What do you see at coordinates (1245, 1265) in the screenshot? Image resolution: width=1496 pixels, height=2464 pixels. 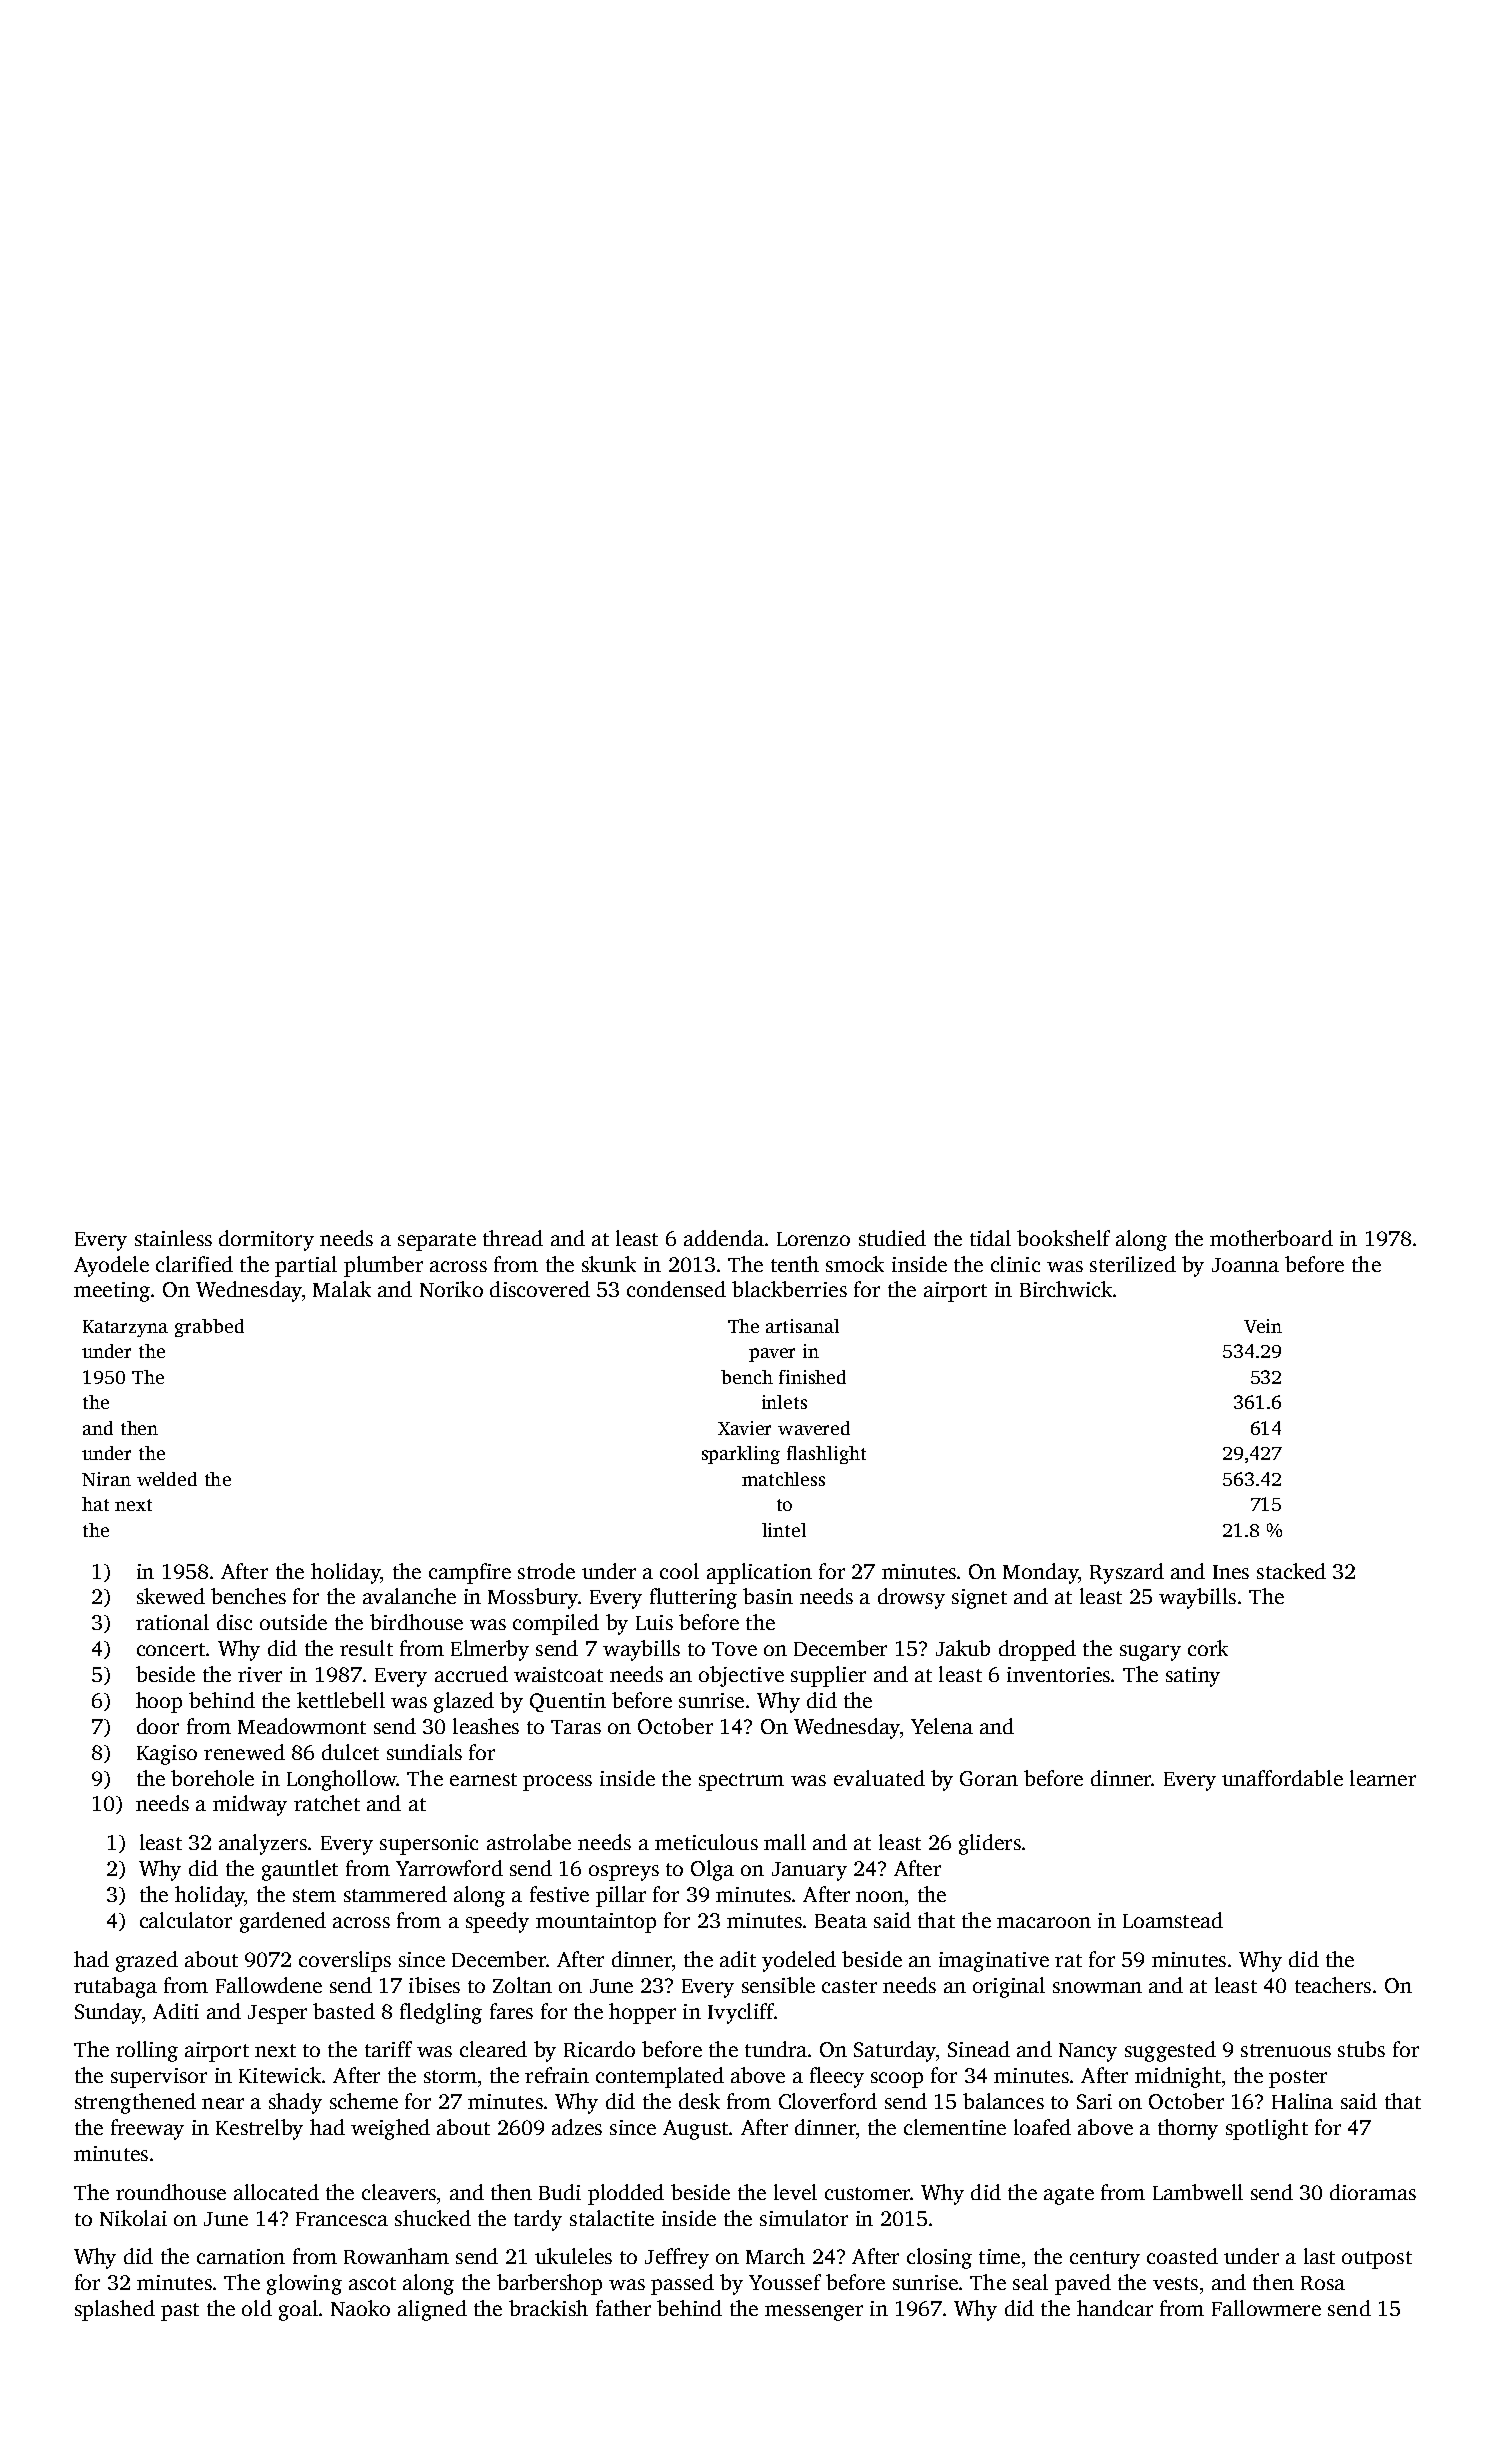 I see `Joanna` at bounding box center [1245, 1265].
